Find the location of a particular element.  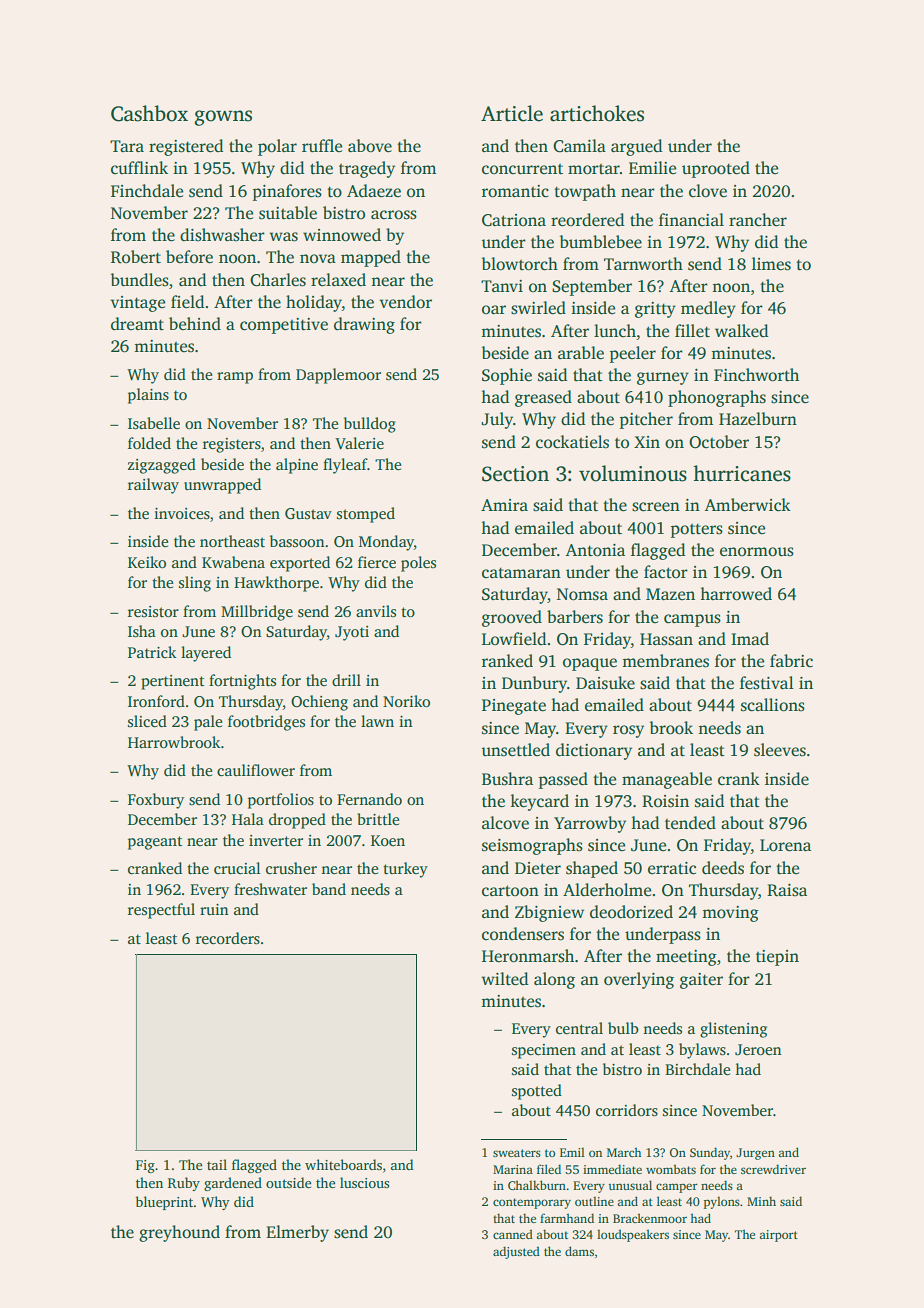

sweaters is located at coordinates (517, 1153).
